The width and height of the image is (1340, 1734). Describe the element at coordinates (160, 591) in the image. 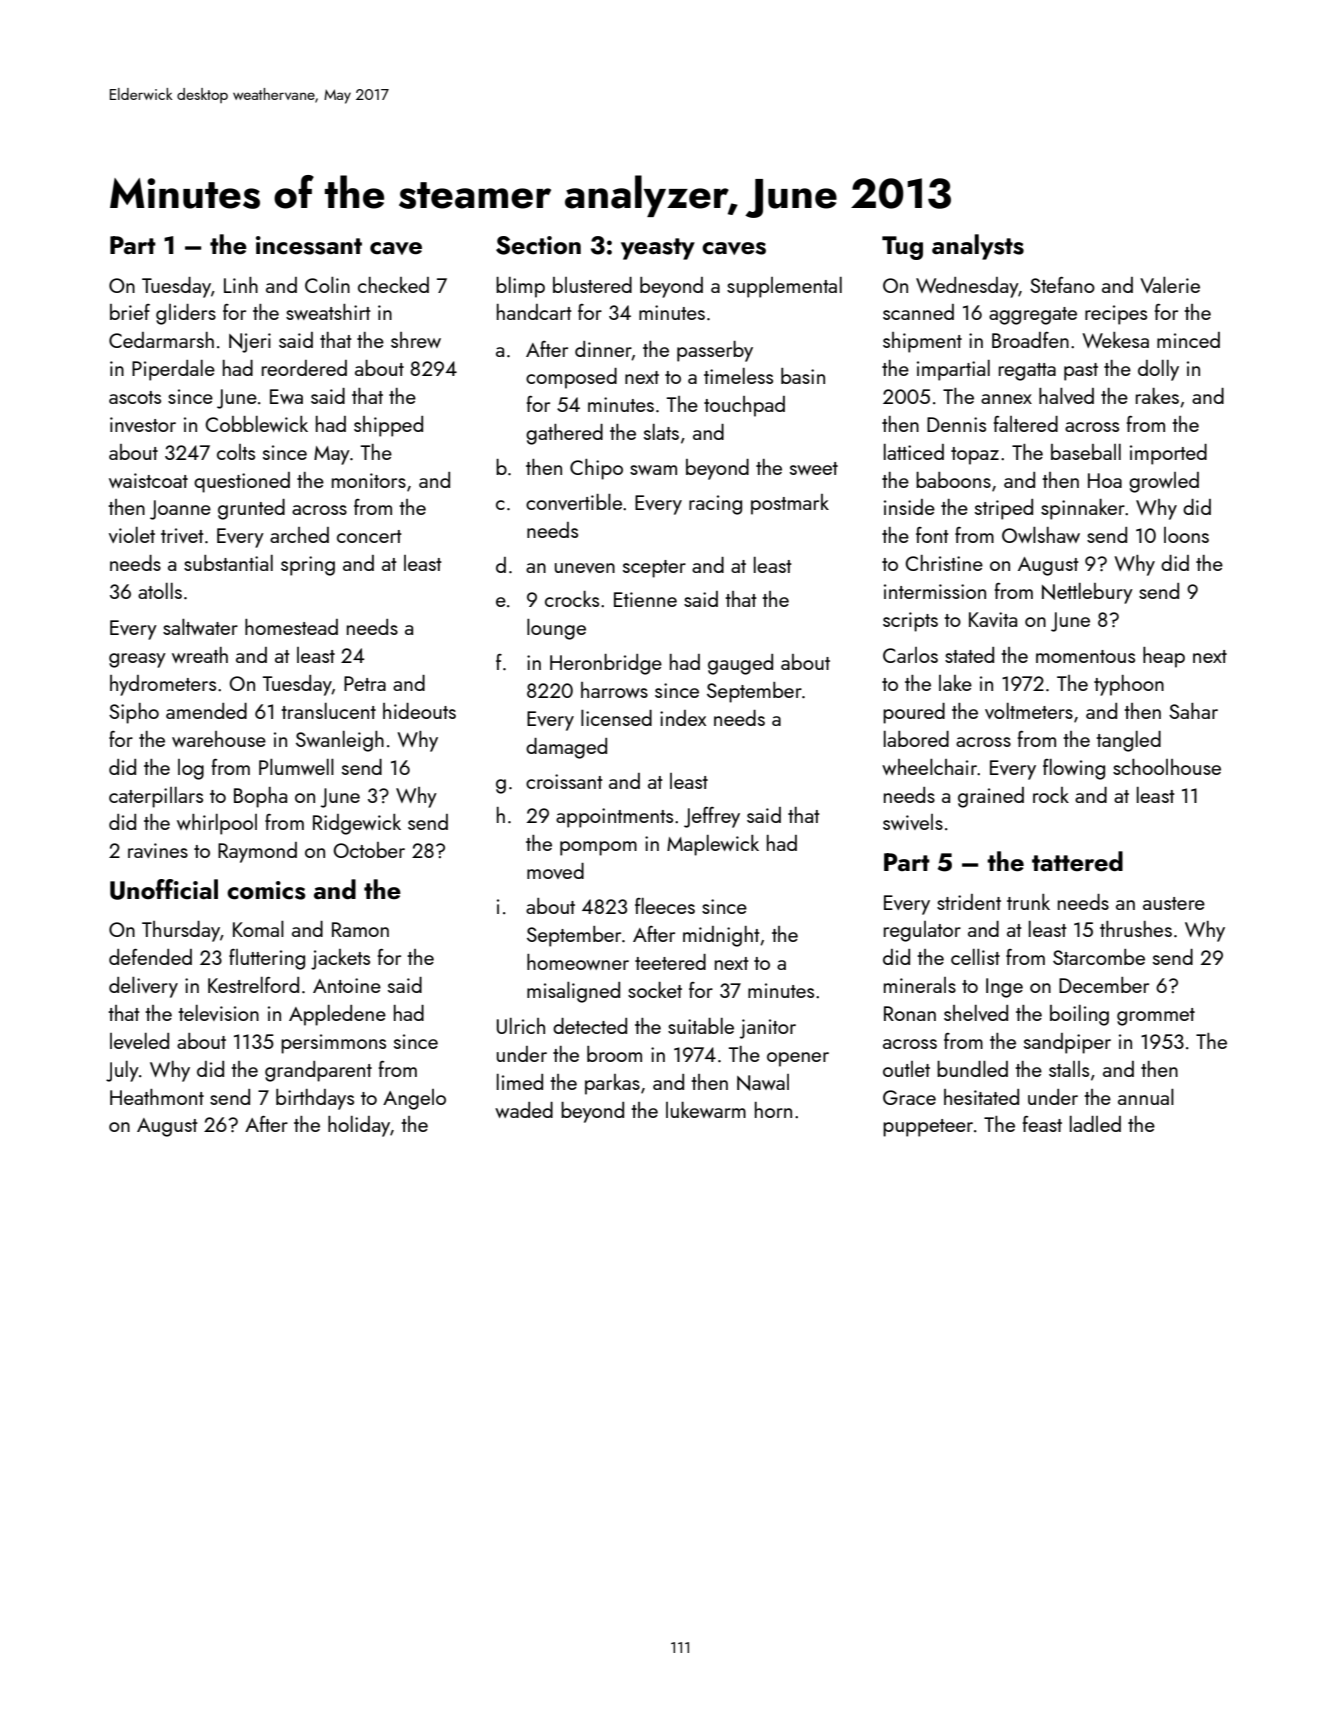

I see `atolls` at that location.
